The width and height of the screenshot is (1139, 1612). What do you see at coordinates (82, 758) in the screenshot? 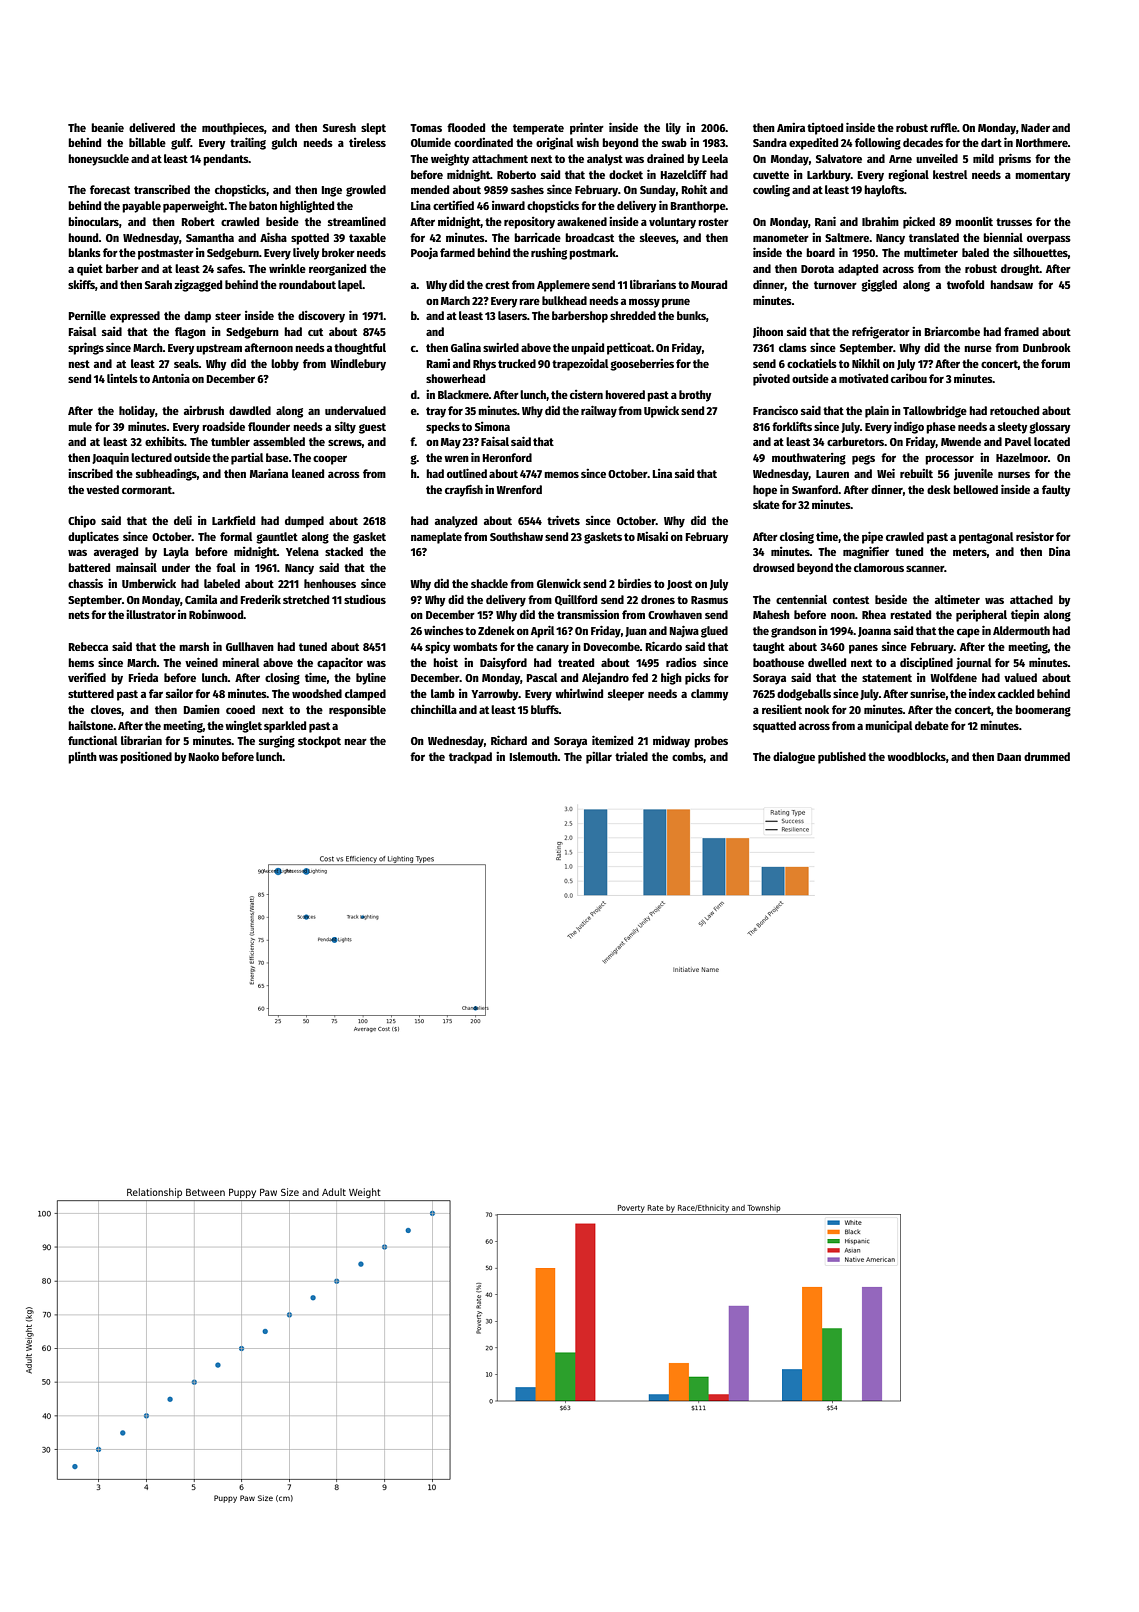
I see `plinth` at bounding box center [82, 758].
